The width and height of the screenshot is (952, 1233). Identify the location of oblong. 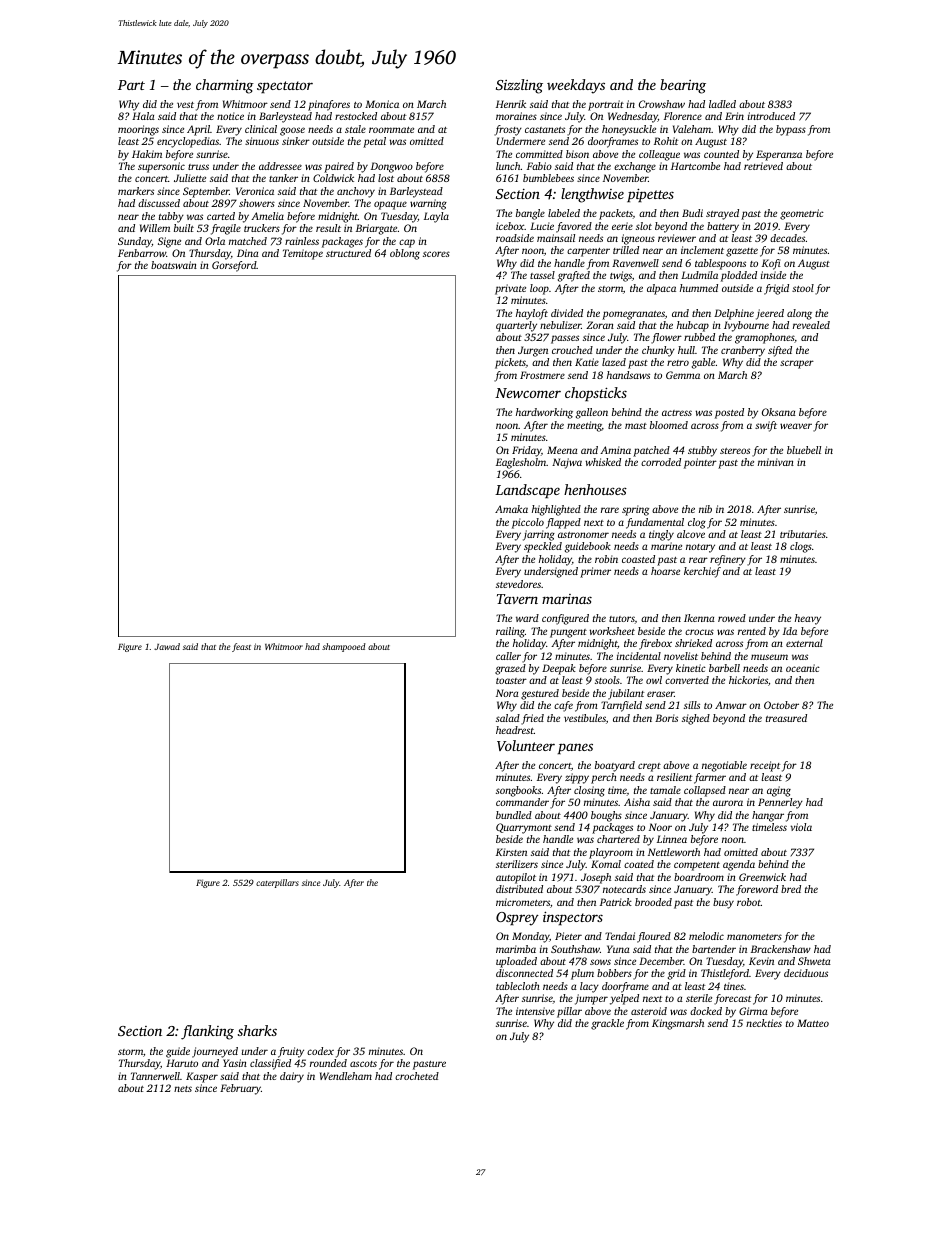
(405, 254).
